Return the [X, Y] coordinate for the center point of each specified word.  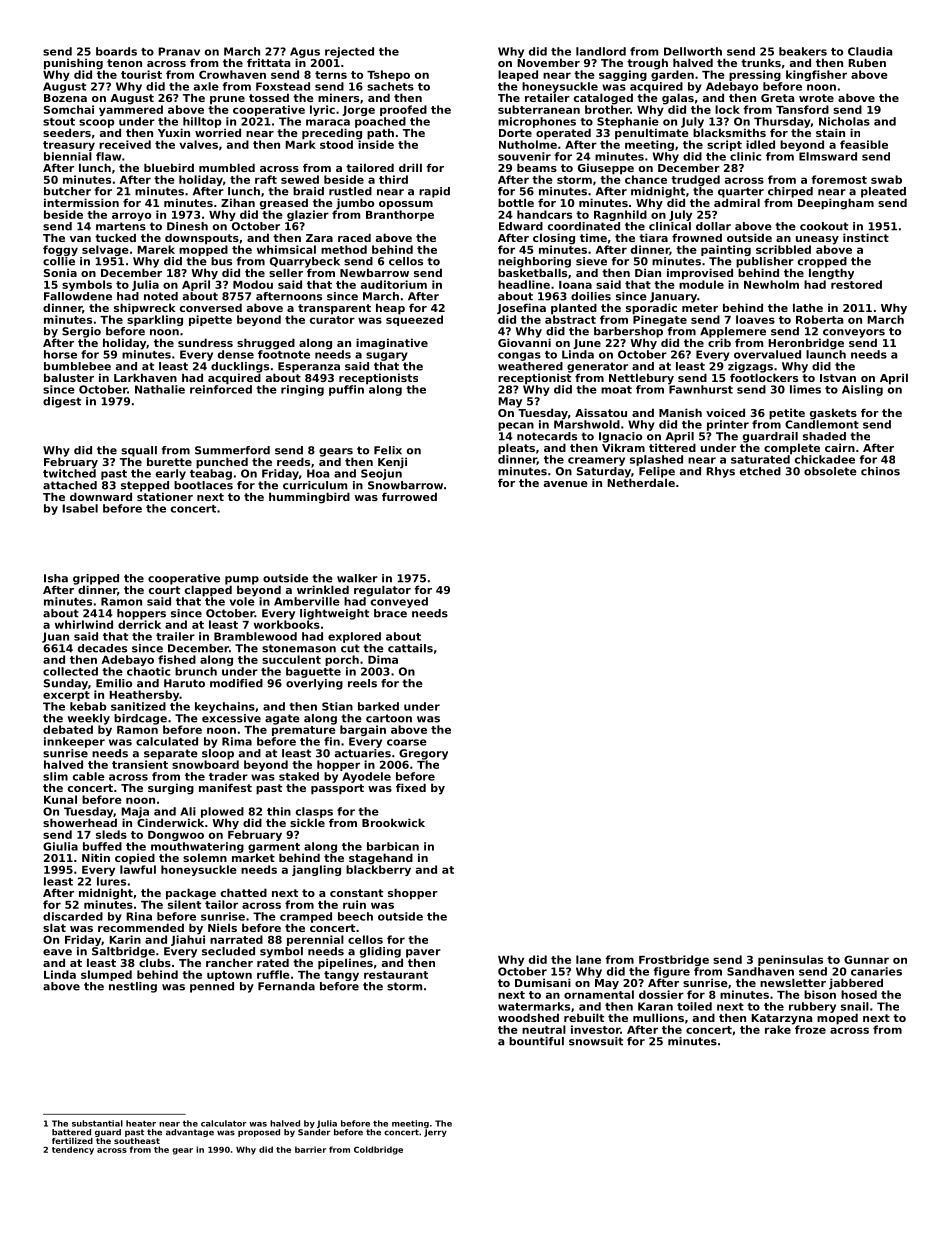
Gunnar [866, 959]
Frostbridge [674, 960]
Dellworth [693, 51]
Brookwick [393, 822]
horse [60, 354]
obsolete [830, 471]
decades [102, 648]
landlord [601, 51]
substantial [97, 1123]
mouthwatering [197, 847]
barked [378, 706]
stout [59, 122]
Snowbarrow [405, 485]
